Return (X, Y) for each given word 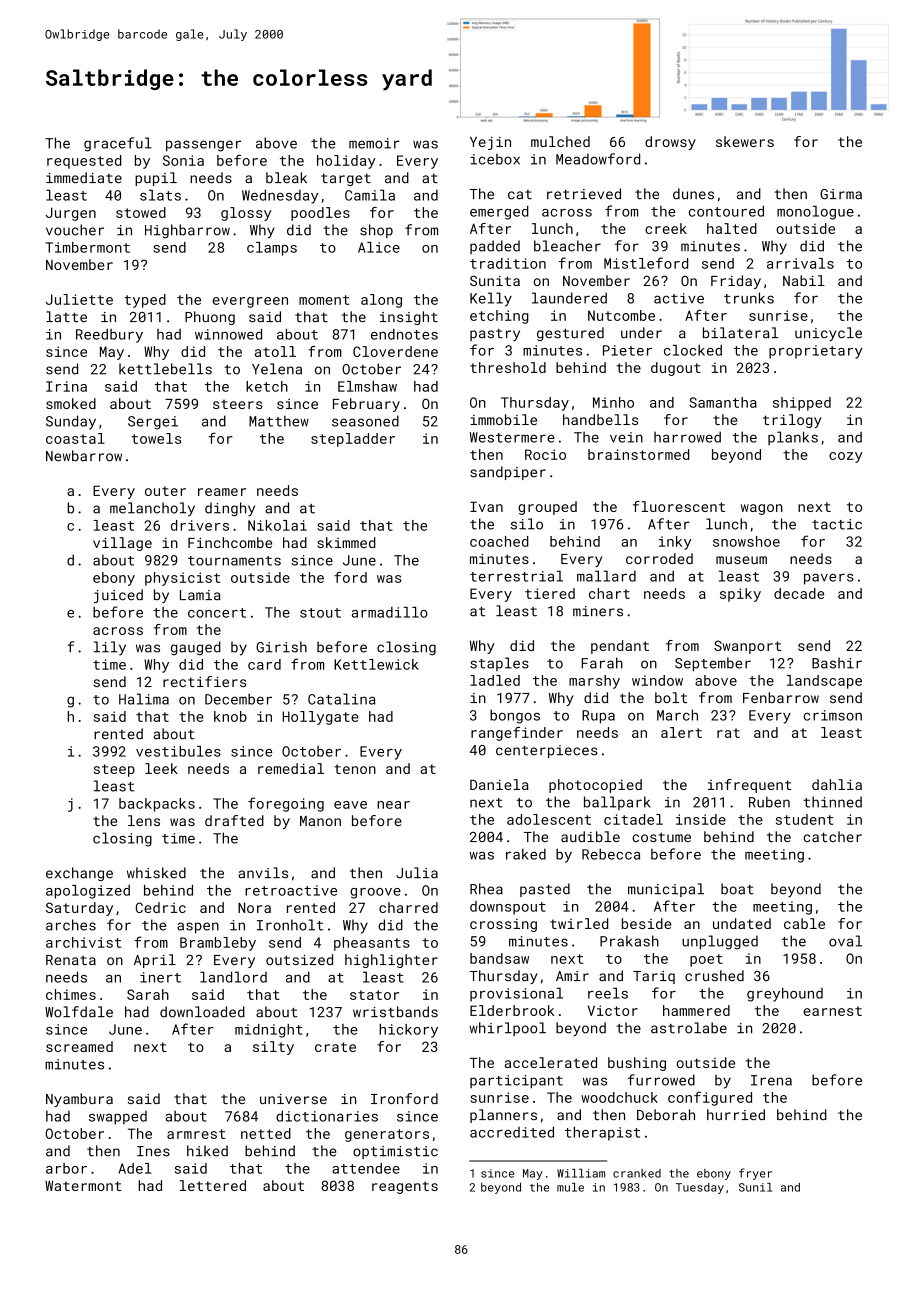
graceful (118, 144)
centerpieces (547, 751)
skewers (745, 141)
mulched (560, 141)
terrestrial (516, 576)
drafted (234, 820)
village (122, 544)
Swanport (747, 647)
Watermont (83, 1186)
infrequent (750, 786)
